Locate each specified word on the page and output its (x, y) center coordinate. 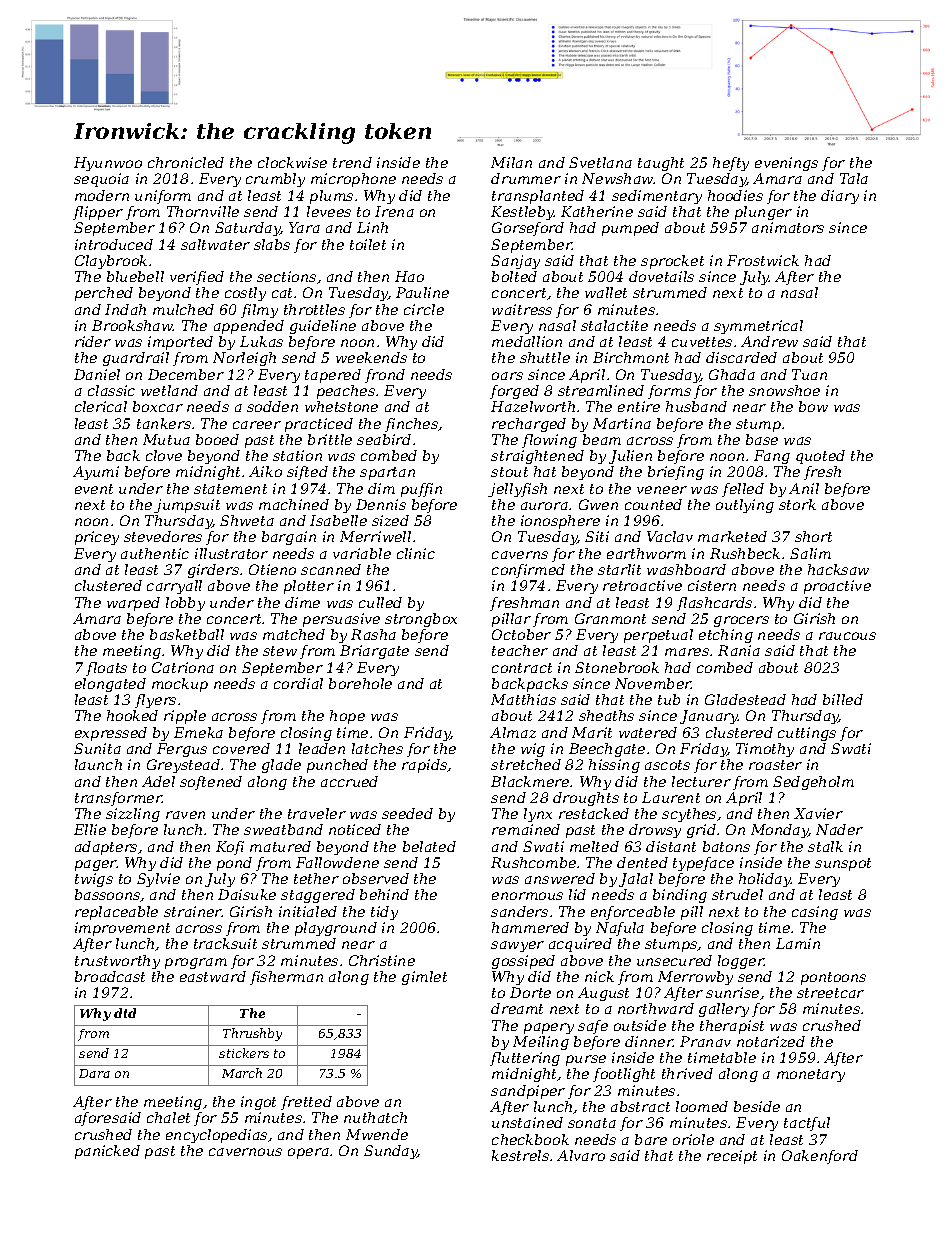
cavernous (245, 1152)
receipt (732, 1157)
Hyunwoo (108, 164)
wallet (606, 292)
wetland (169, 390)
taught (661, 164)
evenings (786, 164)
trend (352, 162)
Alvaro (581, 1155)
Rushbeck (745, 553)
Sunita (97, 748)
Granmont (610, 618)
